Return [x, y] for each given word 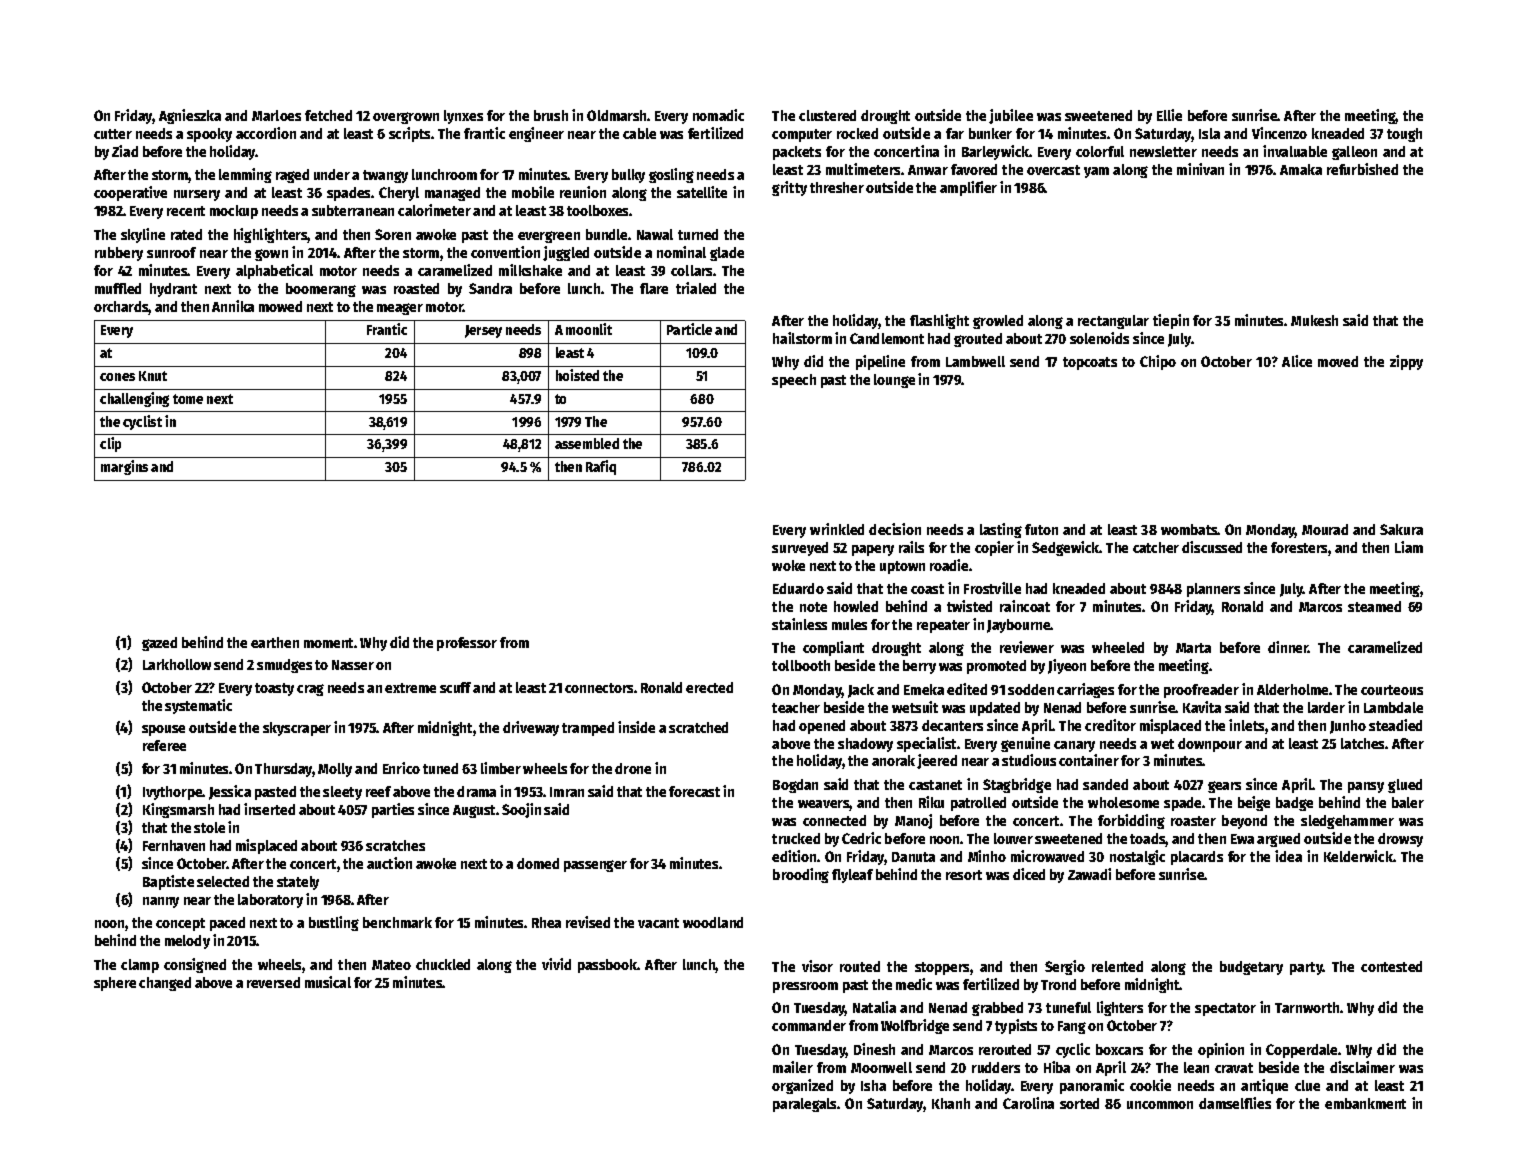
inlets [1246, 725]
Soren [393, 234]
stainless [799, 624]
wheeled [1118, 647]
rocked [857, 133]
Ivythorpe [173, 793]
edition [794, 856]
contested [1391, 966]
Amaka [1301, 169]
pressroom [805, 987]
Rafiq [601, 467]
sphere [115, 984]
